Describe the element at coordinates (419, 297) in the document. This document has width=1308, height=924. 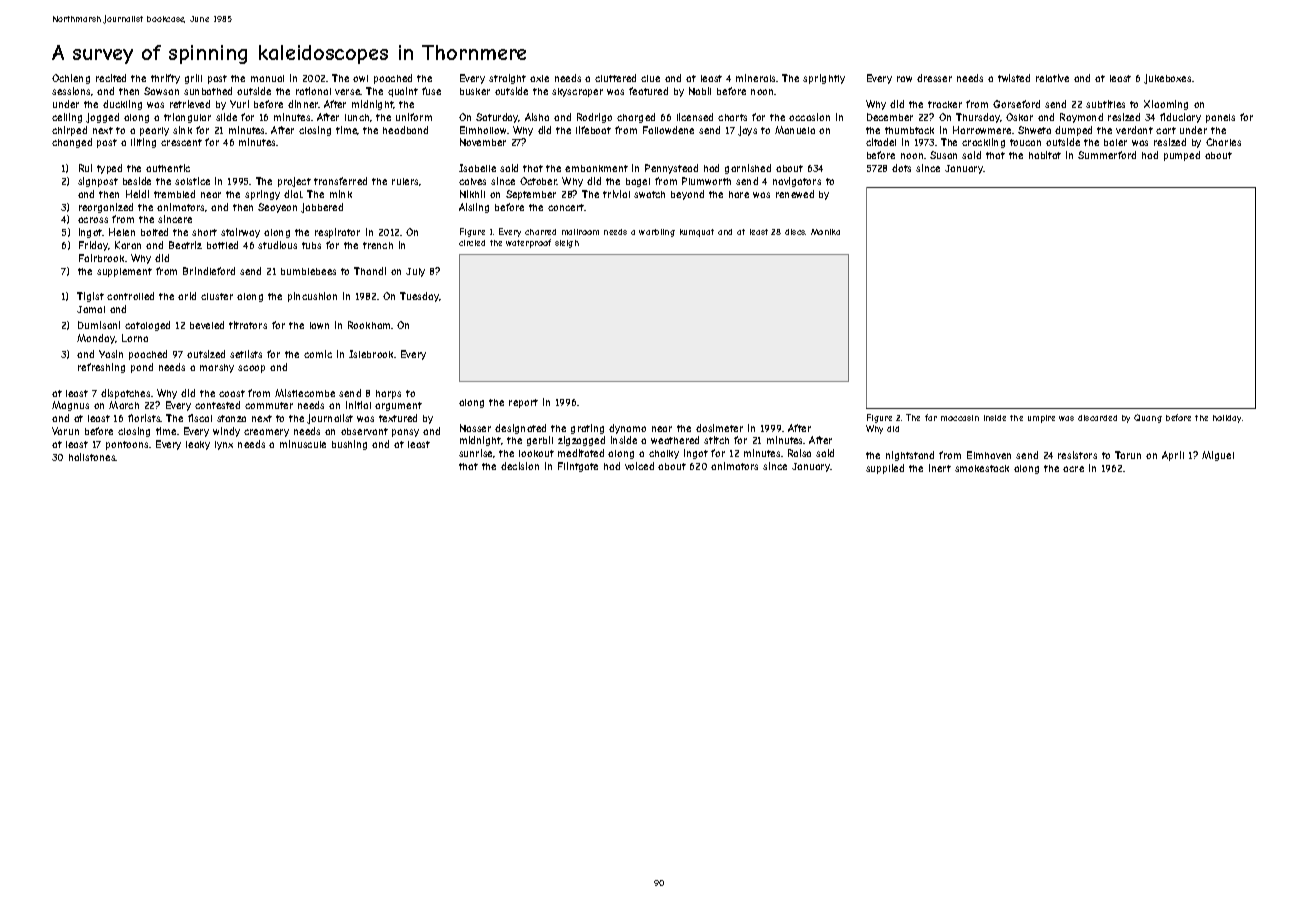
I see `Tuesday` at that location.
